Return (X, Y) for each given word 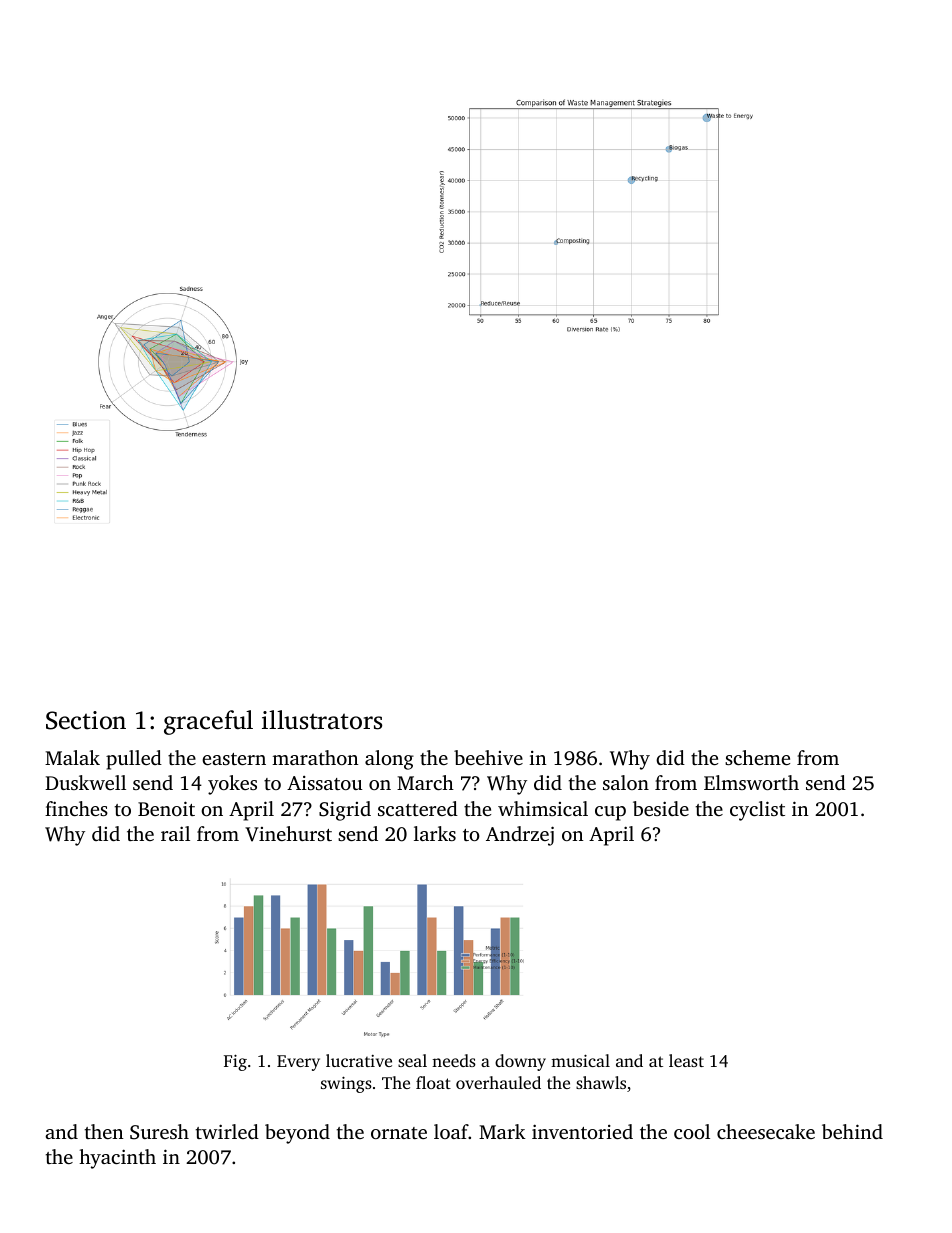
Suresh (159, 1132)
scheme (757, 757)
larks (435, 833)
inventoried (582, 1131)
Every (298, 1063)
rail (175, 833)
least (686, 1060)
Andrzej (520, 836)
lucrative (359, 1060)
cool (692, 1131)
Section (86, 720)
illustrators (322, 720)
